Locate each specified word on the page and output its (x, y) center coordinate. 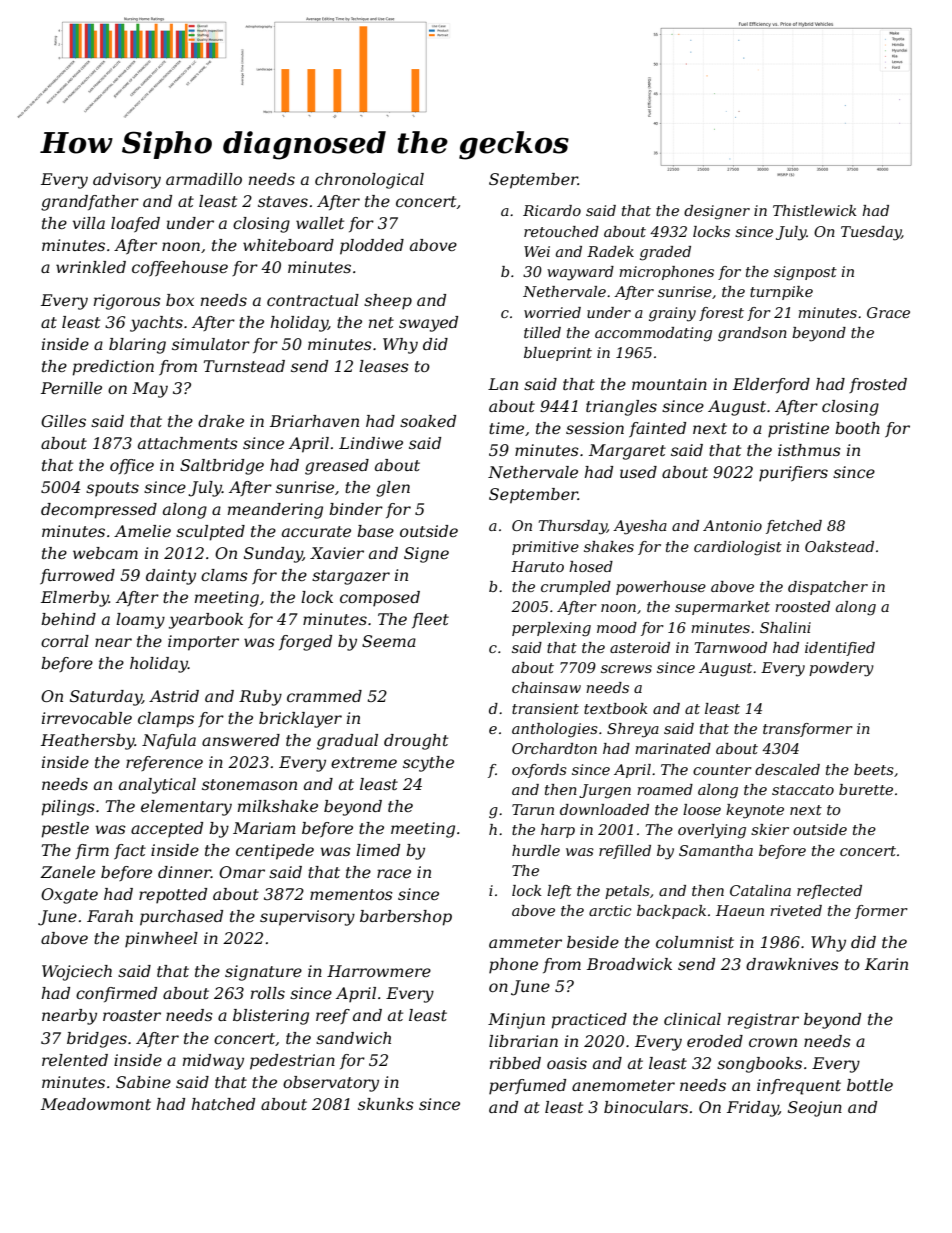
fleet (430, 620)
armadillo (204, 179)
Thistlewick (815, 210)
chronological (369, 181)
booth (857, 428)
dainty (171, 577)
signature (263, 973)
